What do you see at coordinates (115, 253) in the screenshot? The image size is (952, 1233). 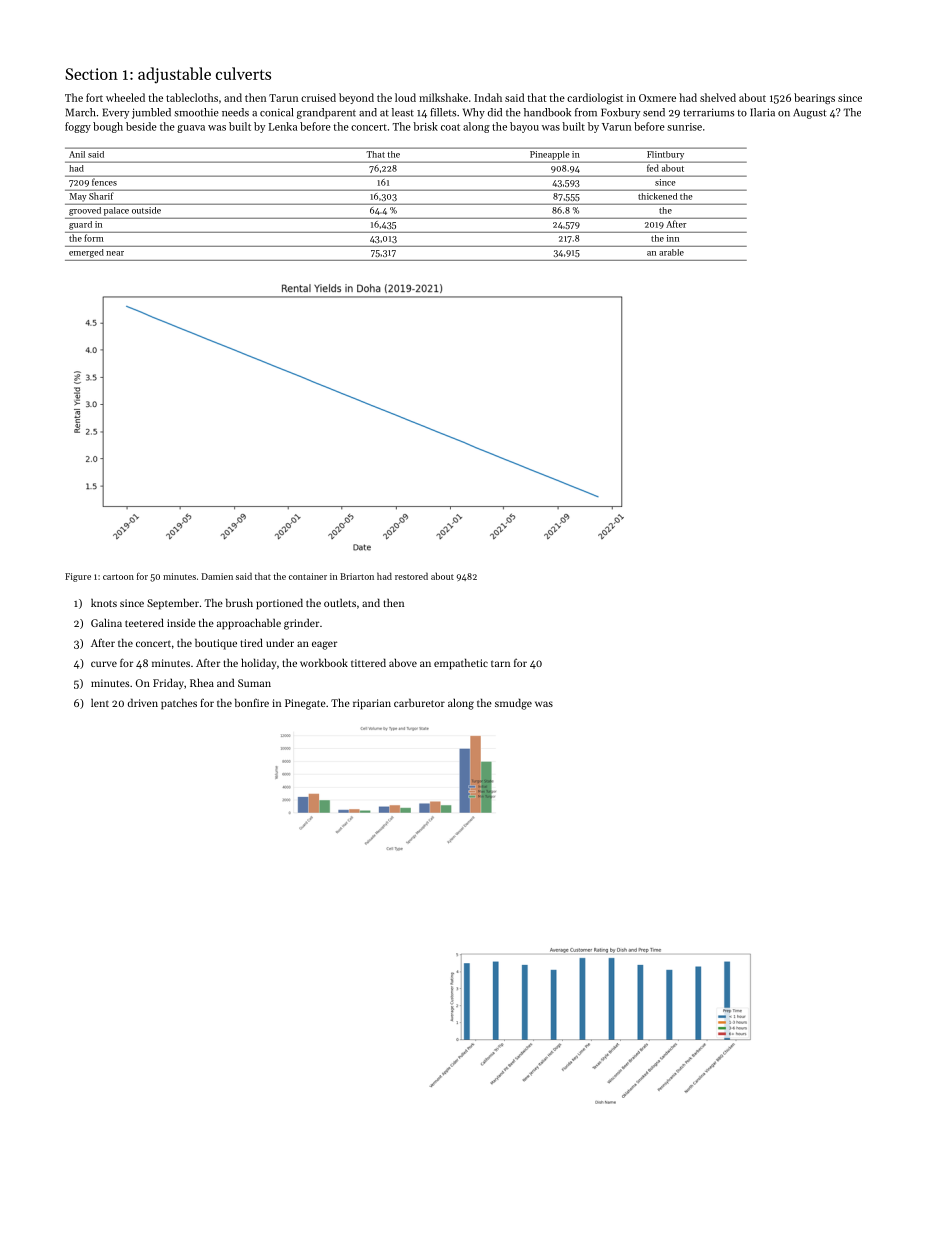 I see `near` at bounding box center [115, 253].
